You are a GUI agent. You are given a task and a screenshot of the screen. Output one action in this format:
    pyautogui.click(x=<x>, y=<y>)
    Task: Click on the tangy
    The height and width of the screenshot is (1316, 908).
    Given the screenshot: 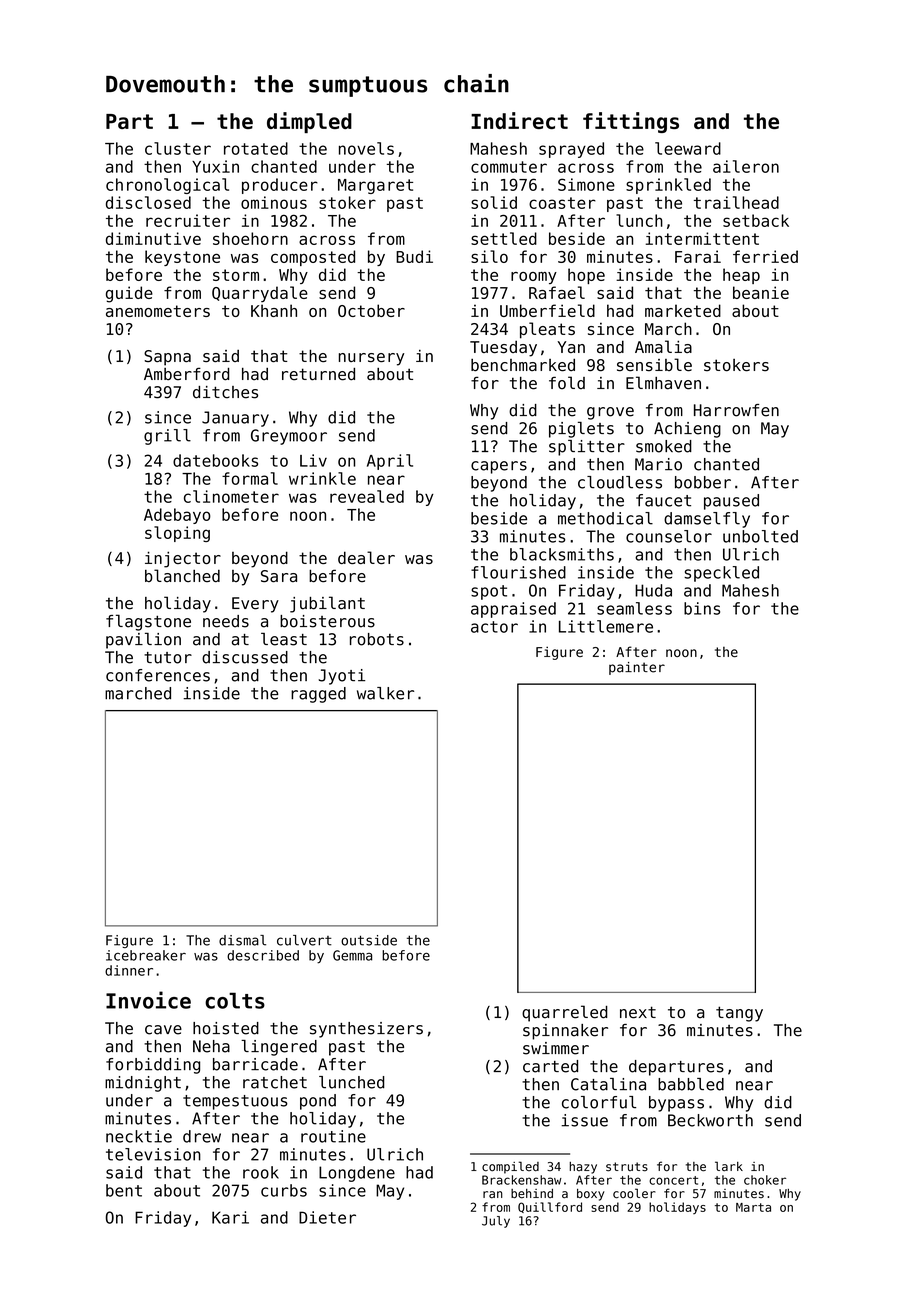 What is the action you would take?
    pyautogui.click(x=739, y=1014)
